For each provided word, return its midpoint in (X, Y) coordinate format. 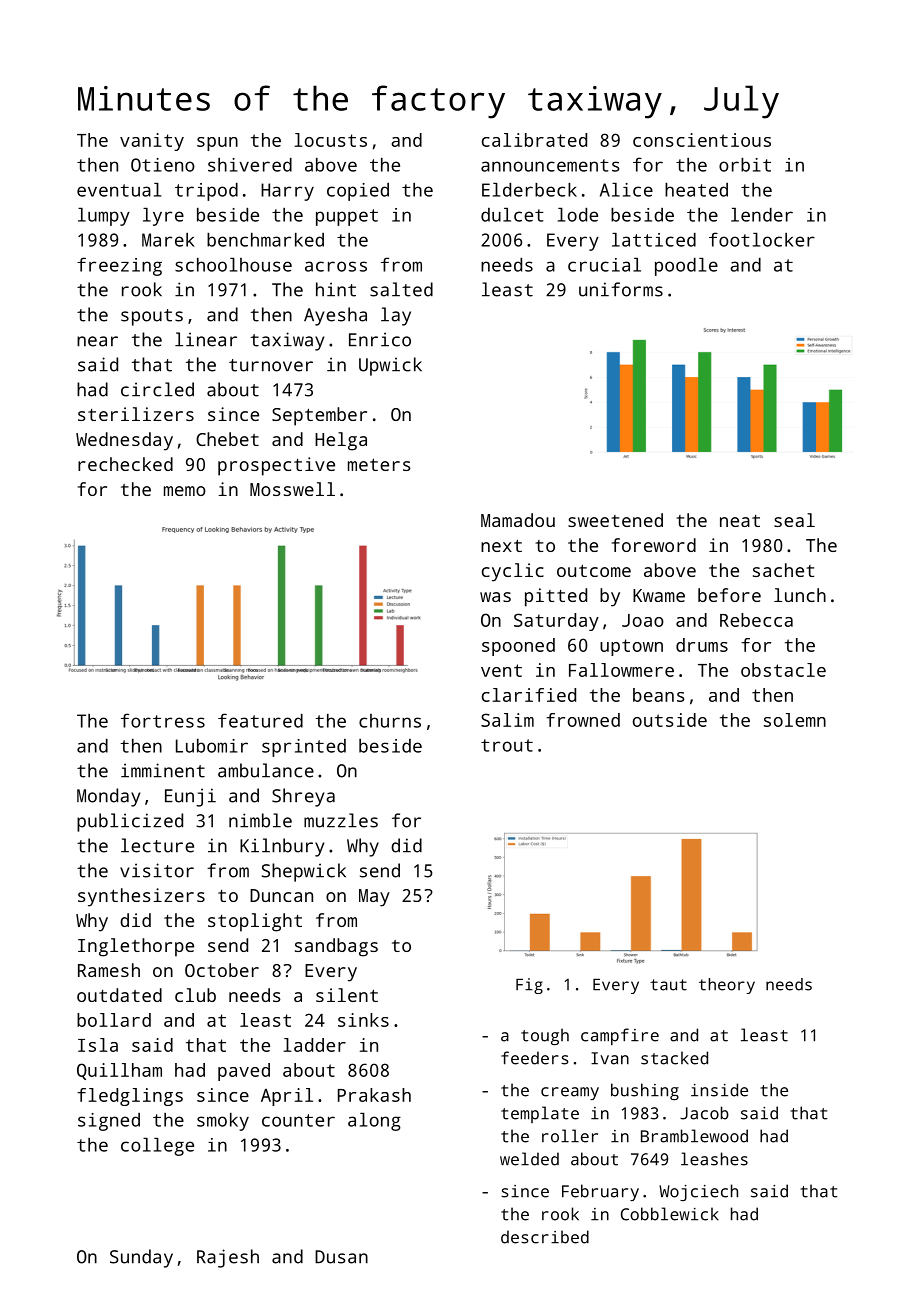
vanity (152, 142)
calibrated (534, 140)
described (545, 1237)
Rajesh (228, 1258)
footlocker (762, 239)
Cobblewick (670, 1214)
